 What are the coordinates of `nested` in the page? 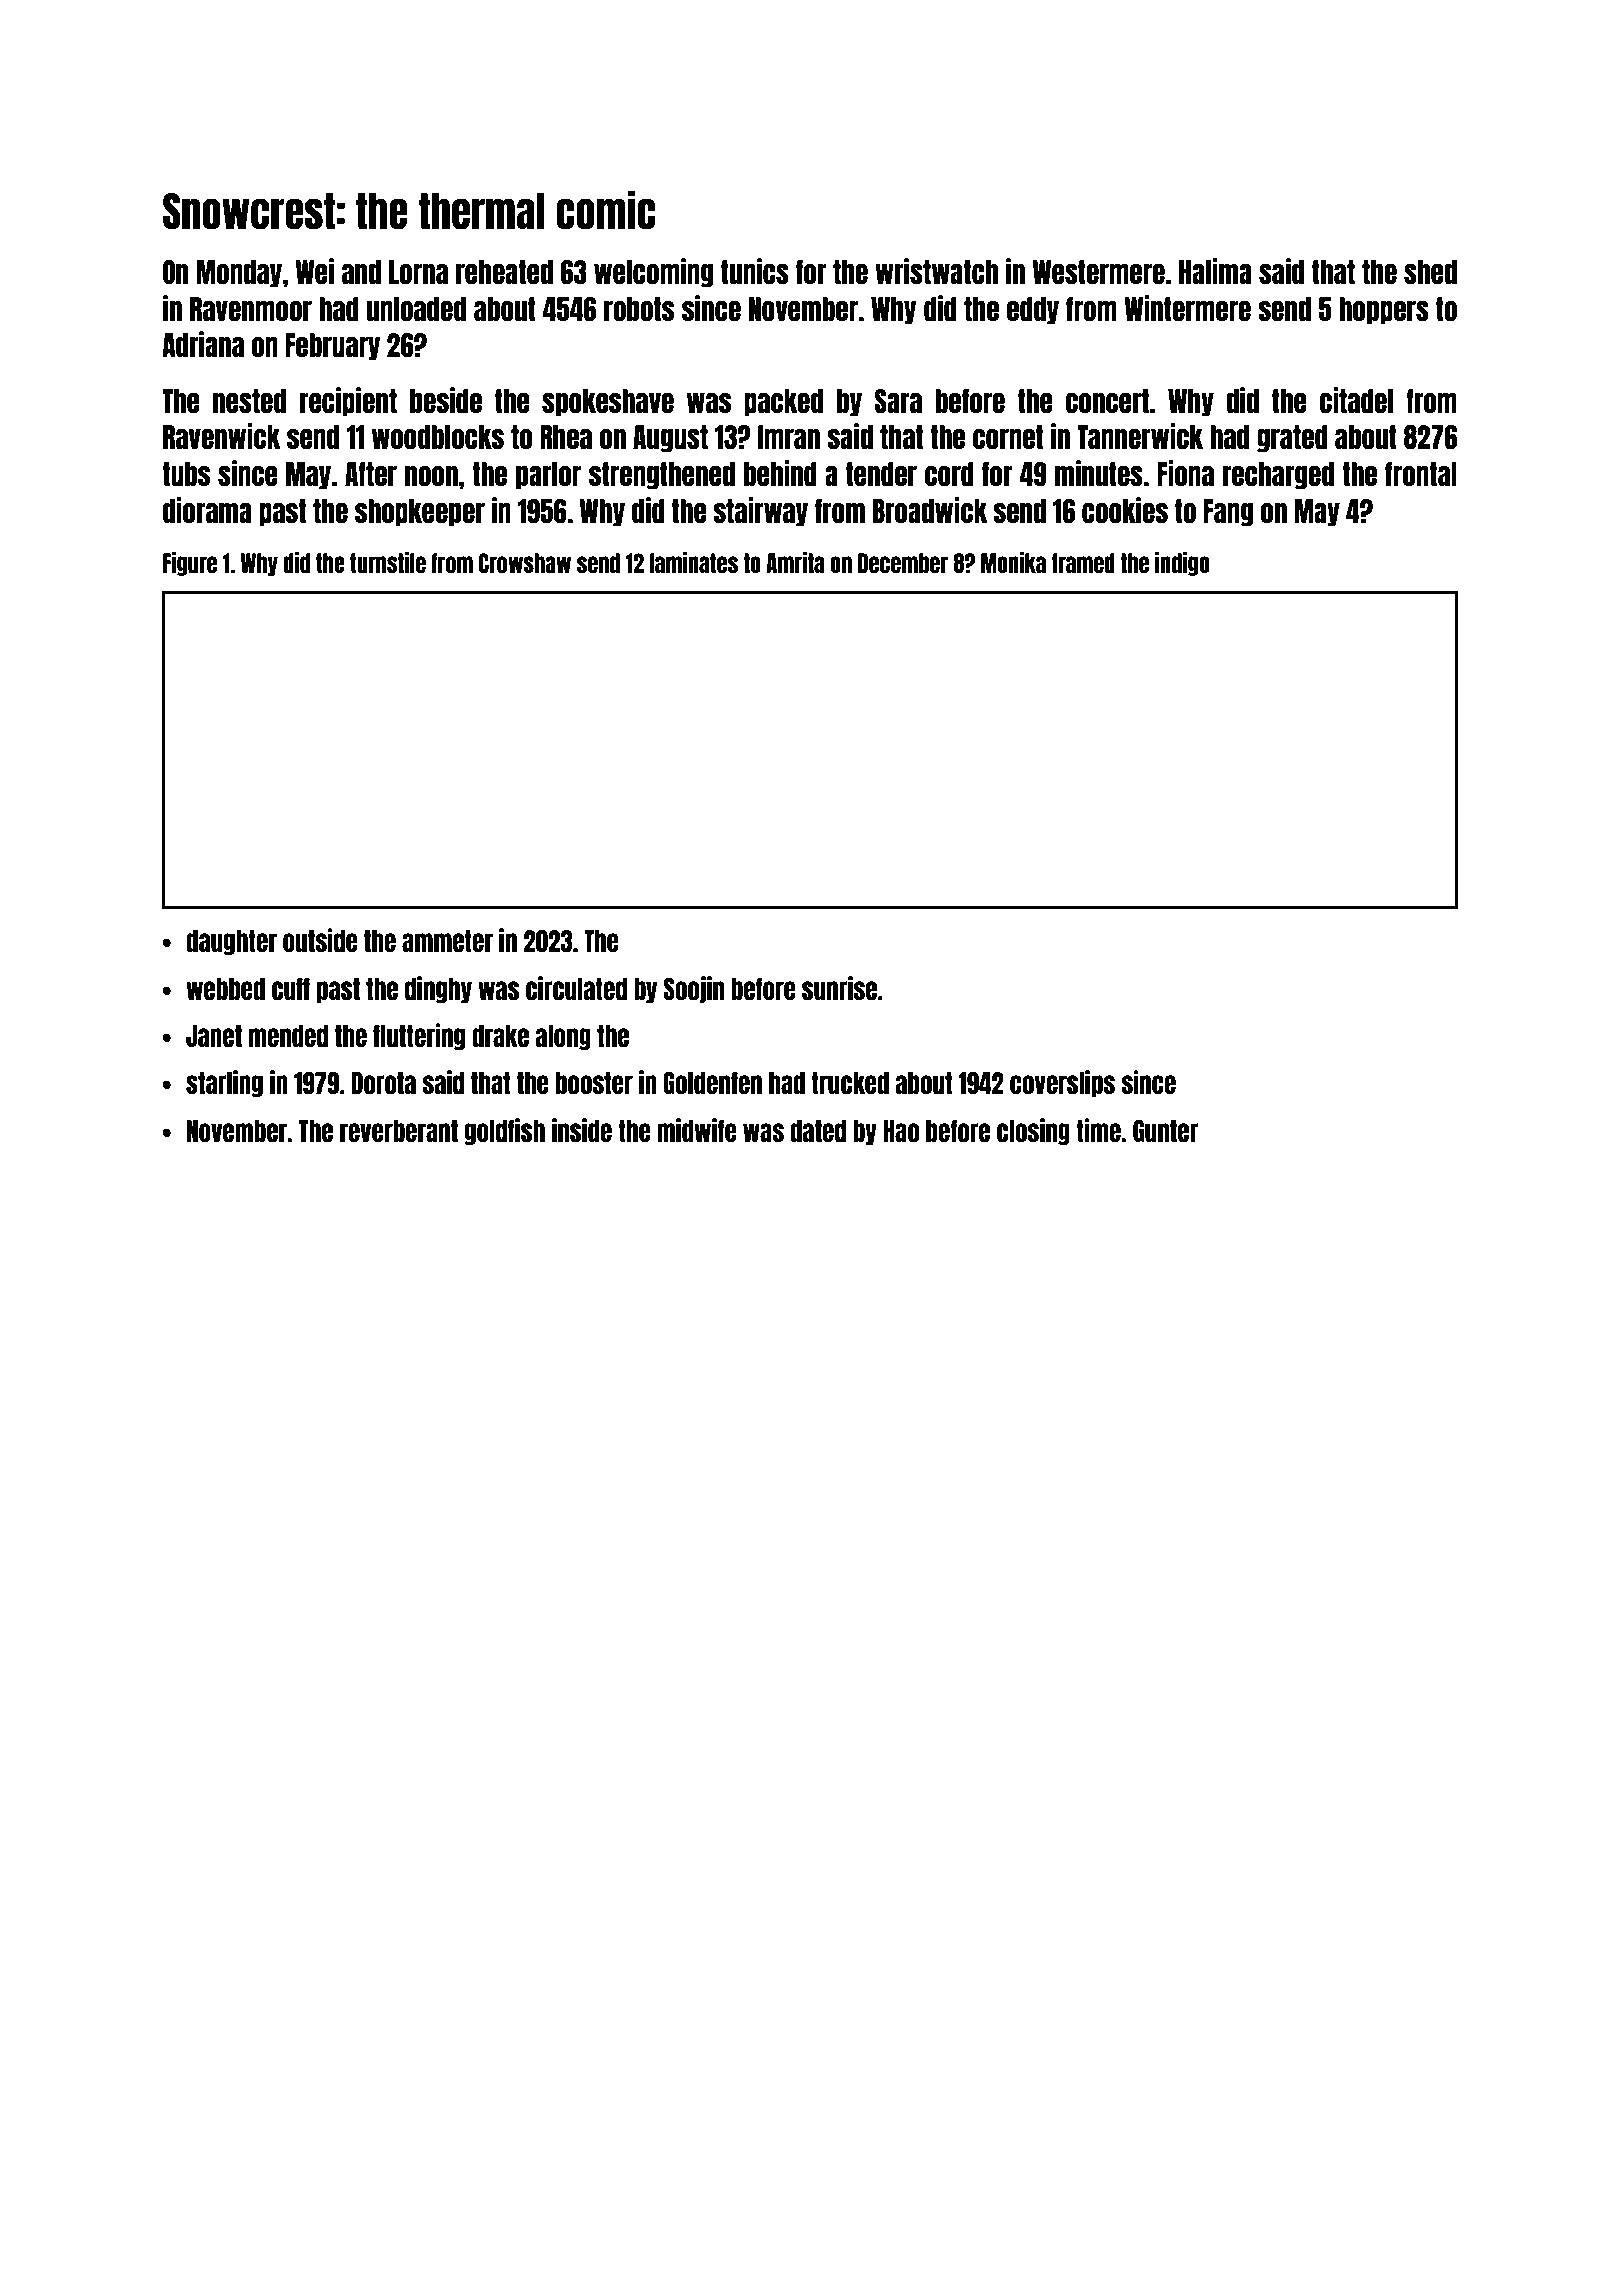 It's located at (249, 401).
